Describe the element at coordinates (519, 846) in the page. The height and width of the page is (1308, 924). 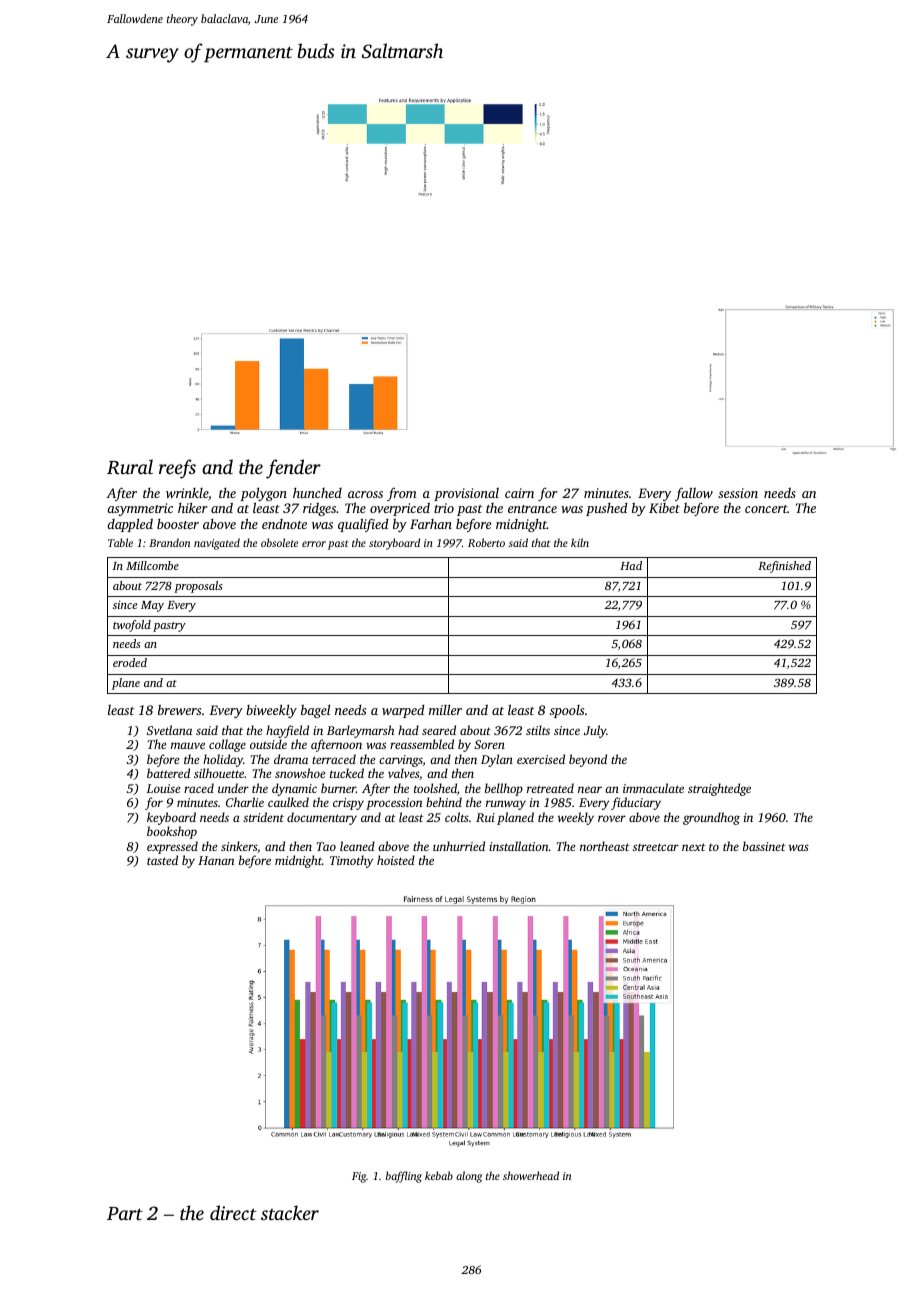
I see `installation` at that location.
